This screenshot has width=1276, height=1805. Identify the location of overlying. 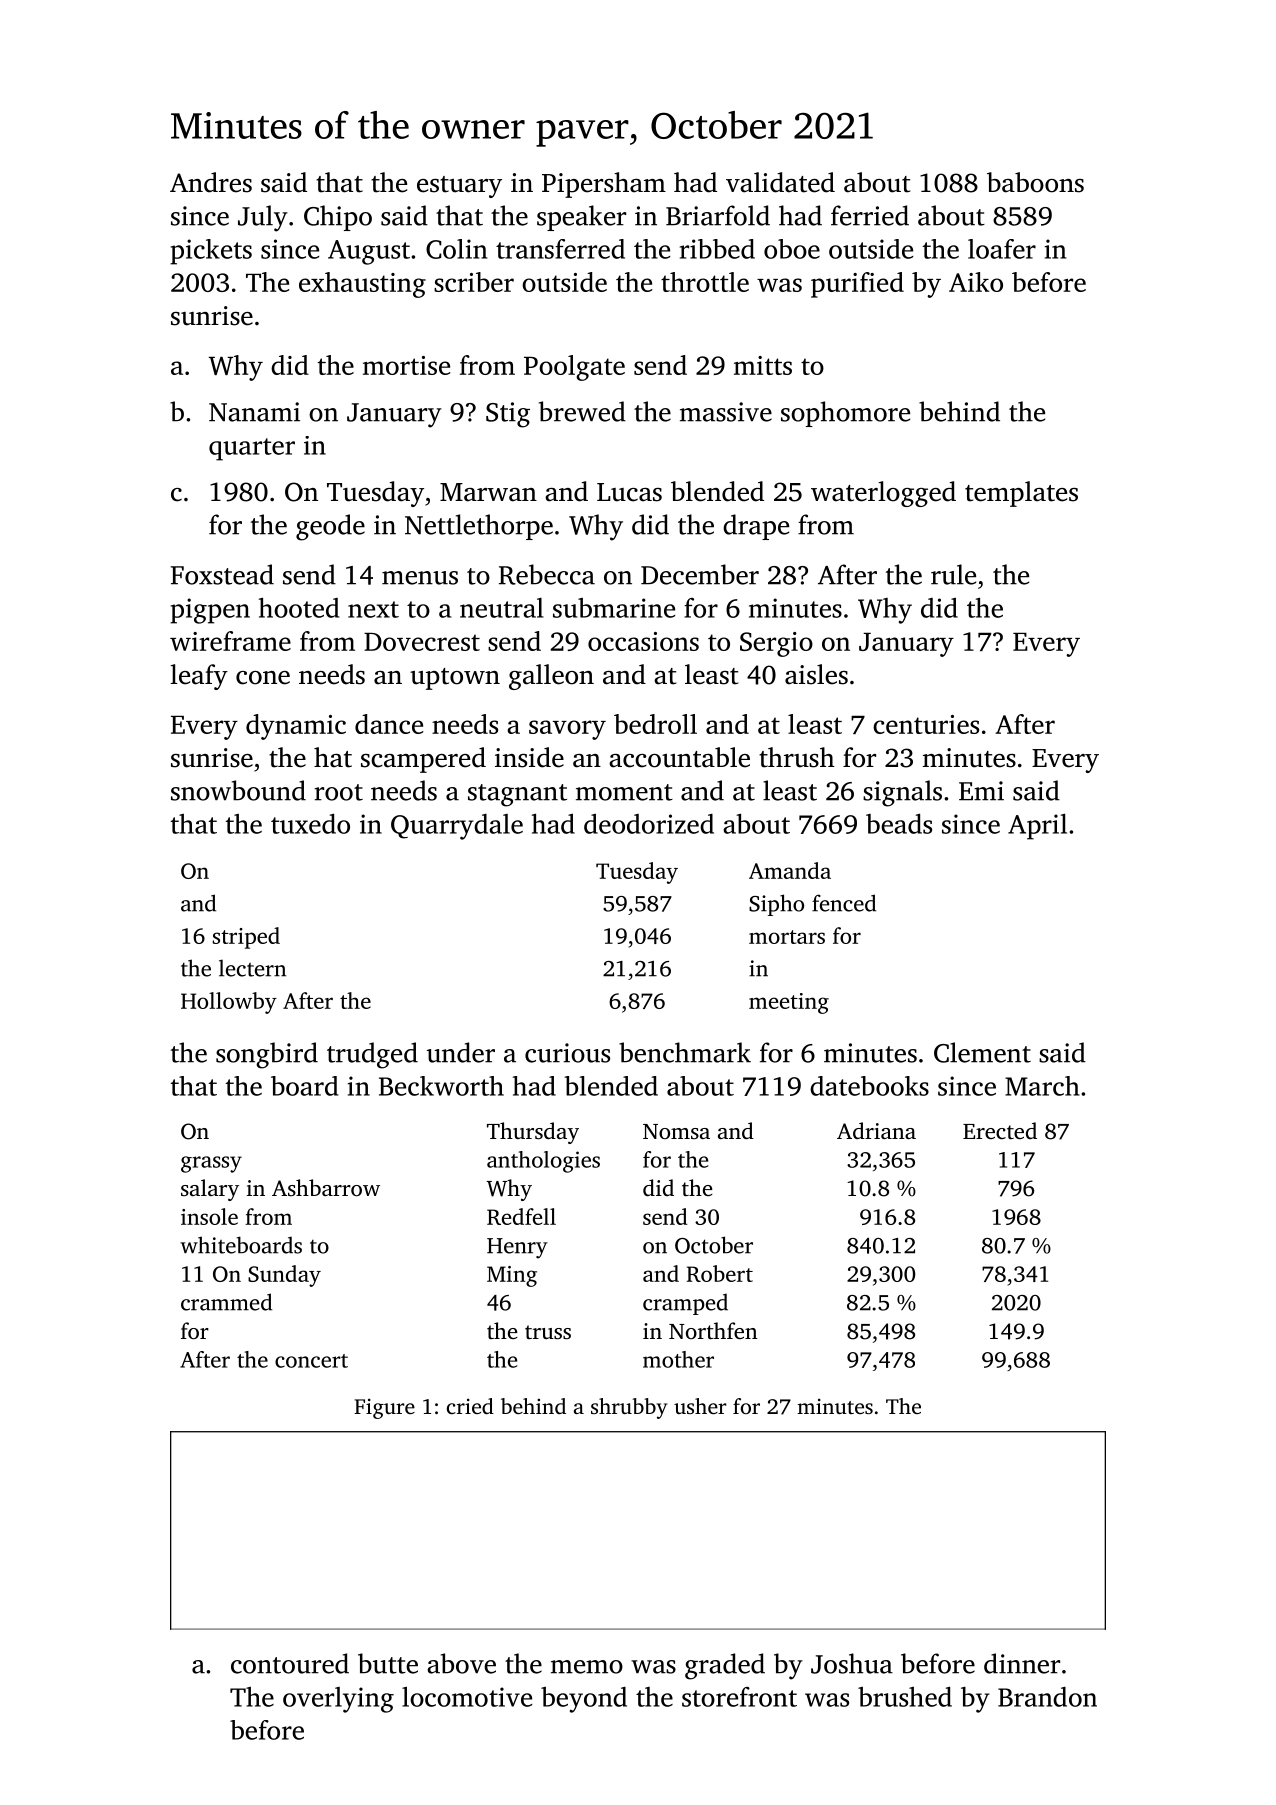
(338, 1700).
